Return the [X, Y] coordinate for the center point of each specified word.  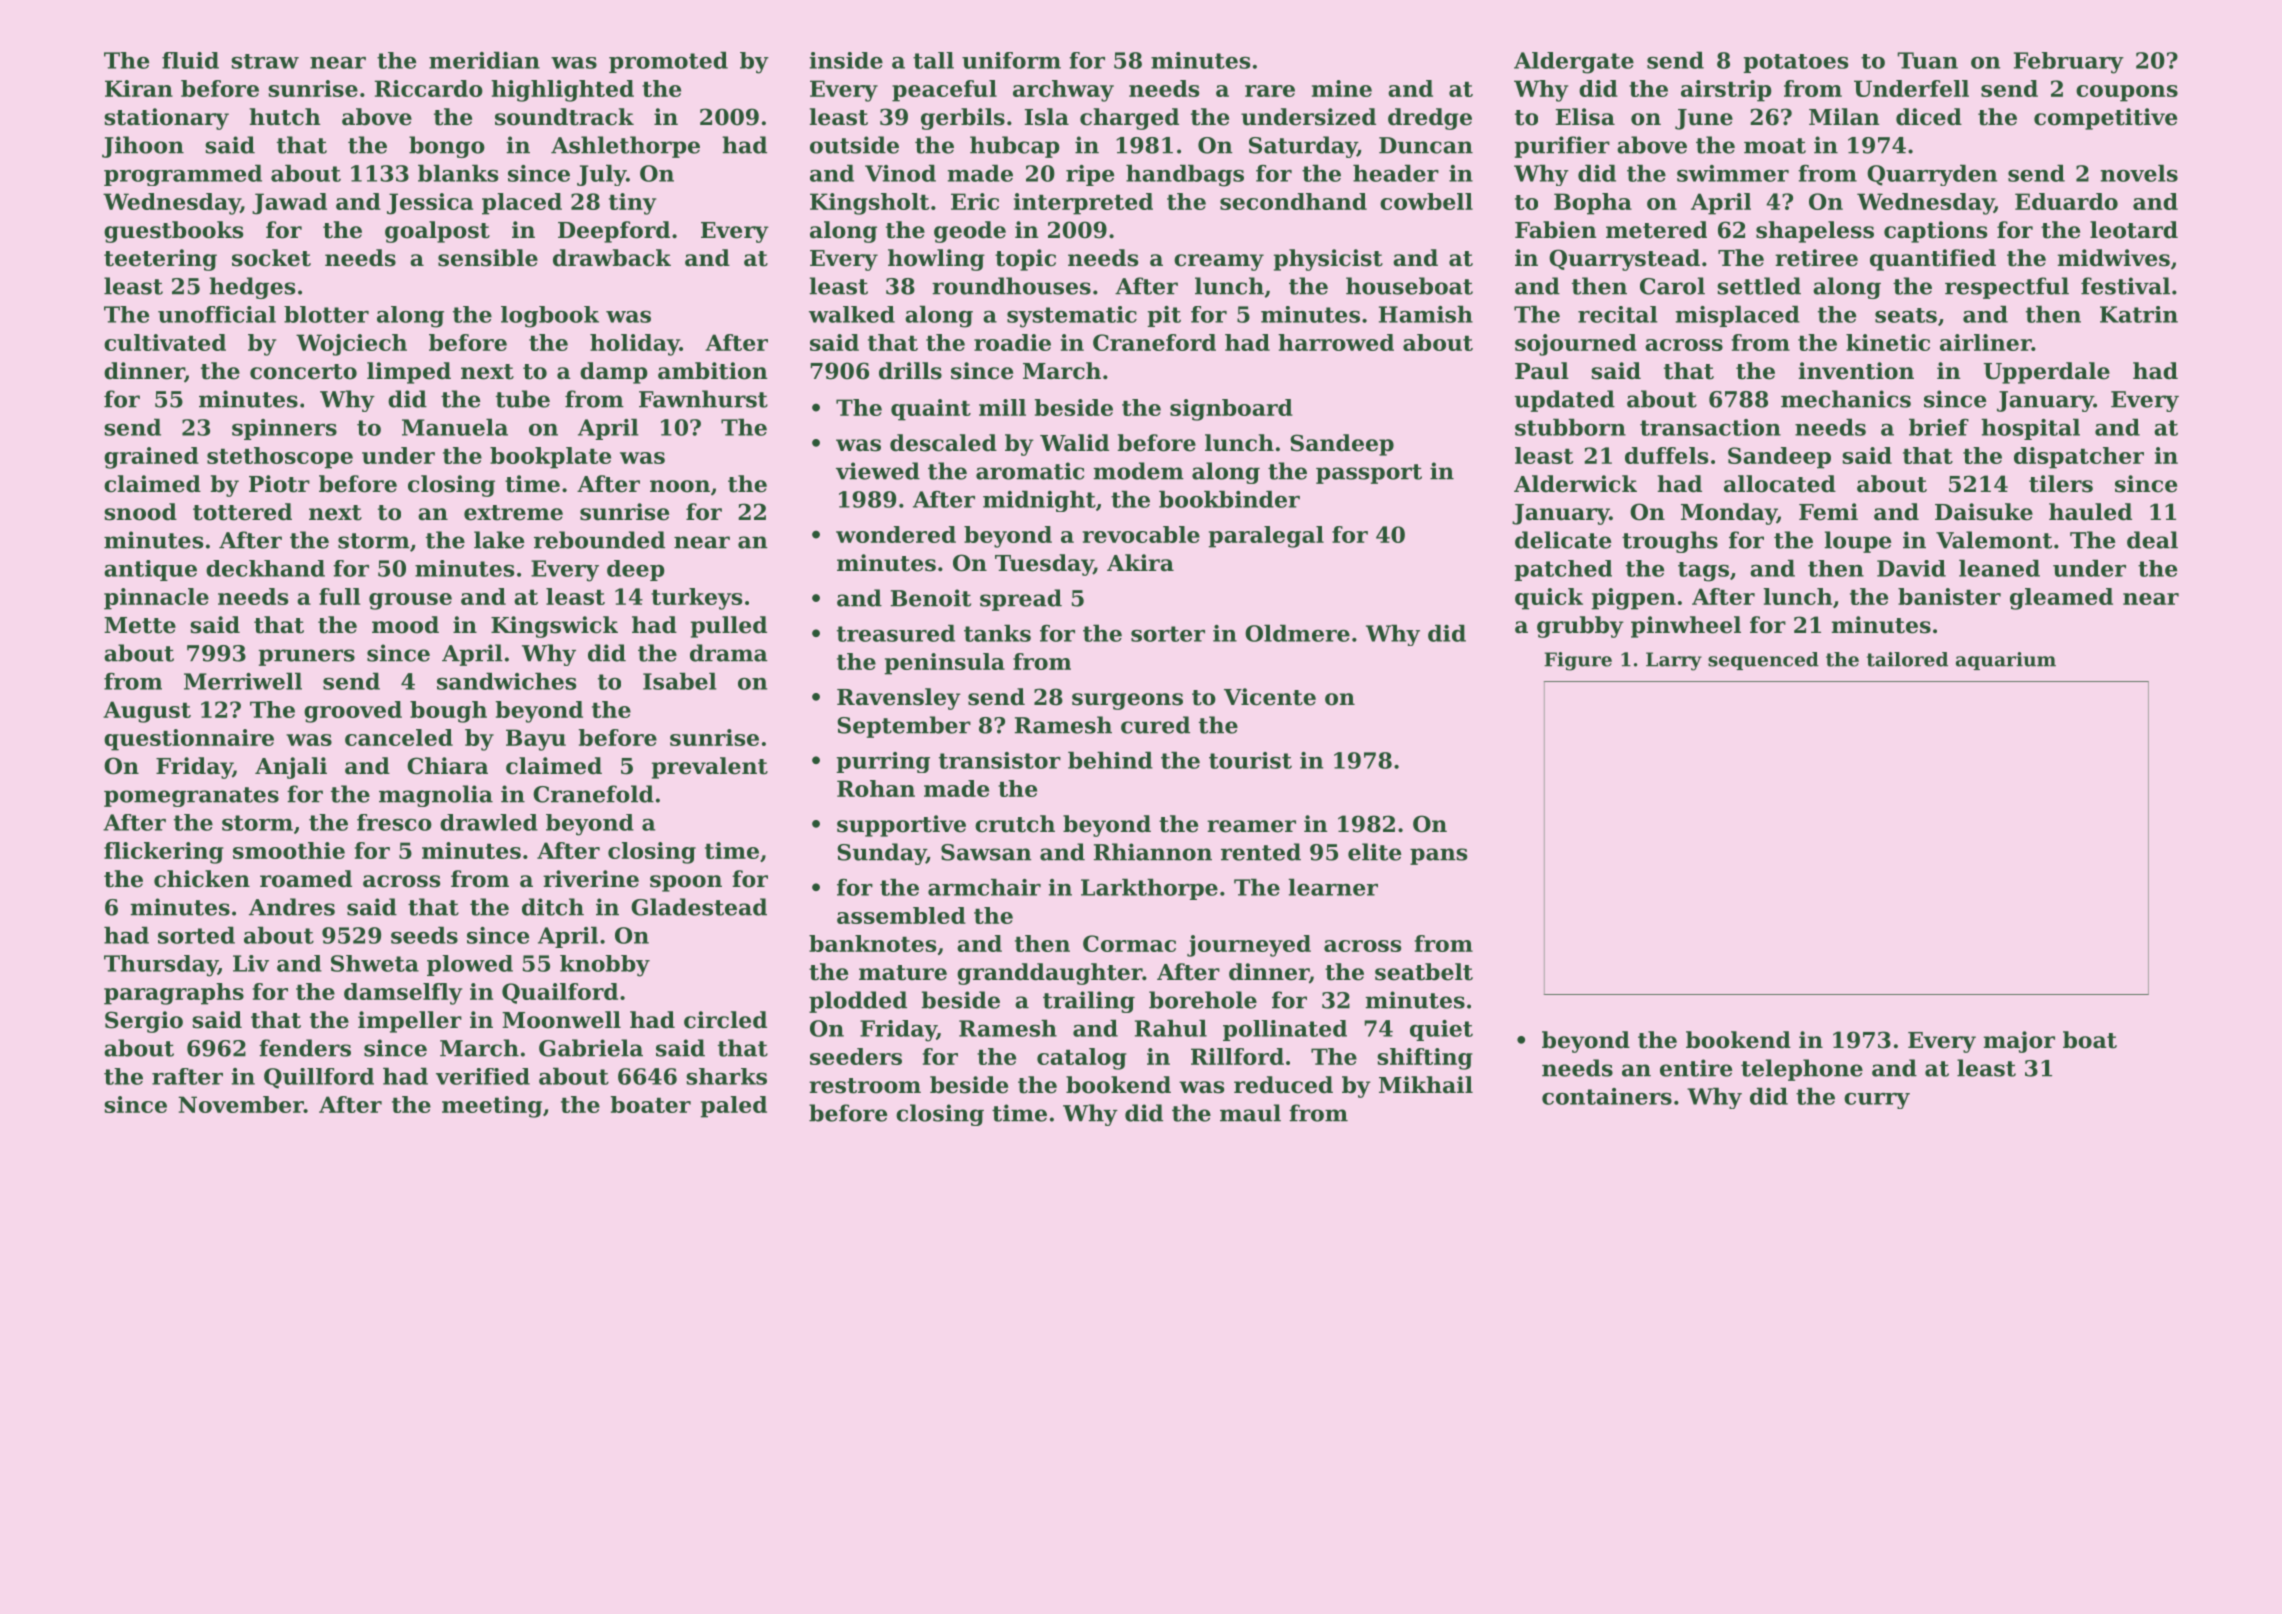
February [2069, 63]
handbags [1185, 175]
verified [483, 1076]
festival [2125, 286]
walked [852, 314]
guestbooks [173, 232]
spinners [284, 429]
